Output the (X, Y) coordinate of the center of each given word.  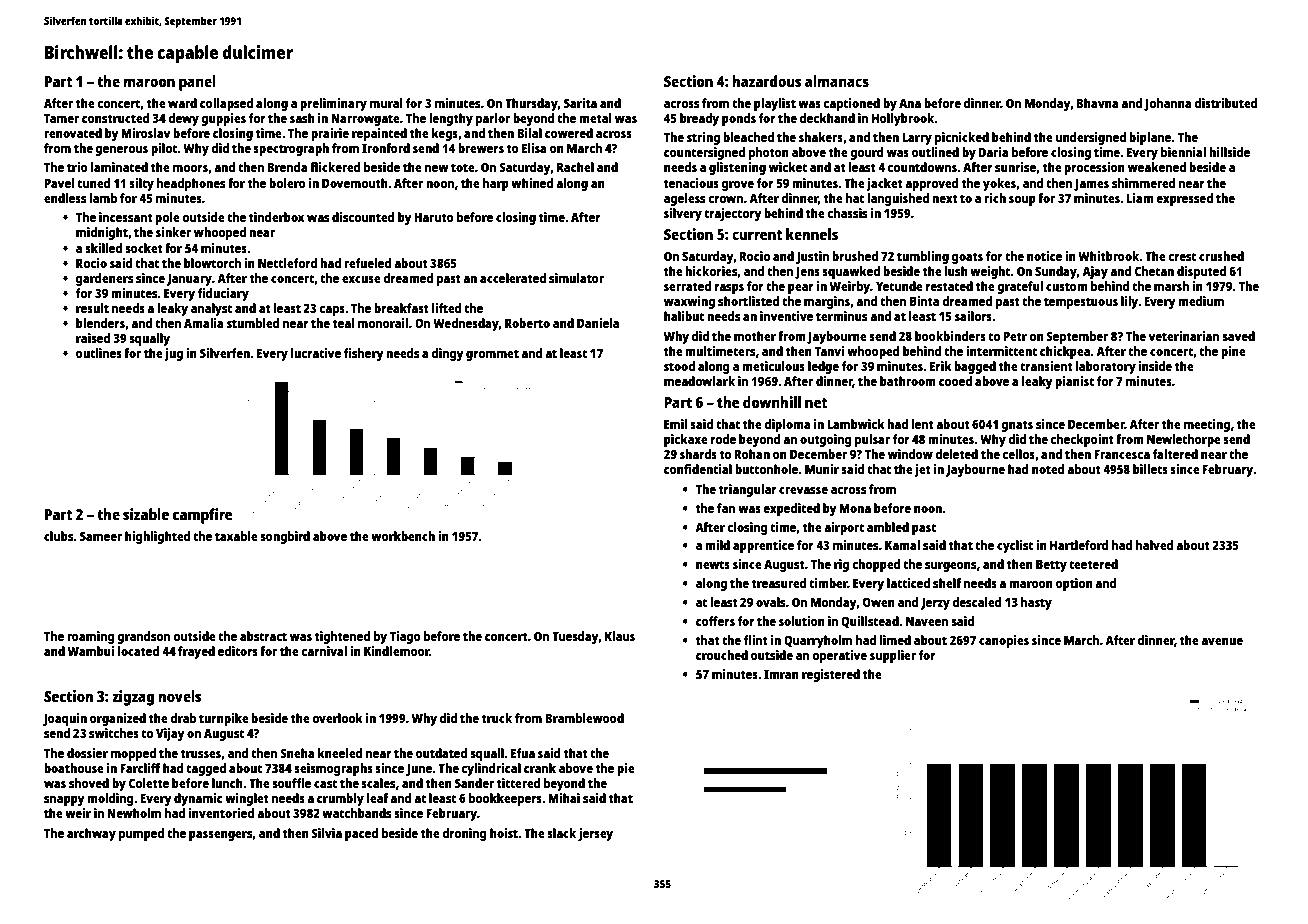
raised (93, 338)
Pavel (59, 183)
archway (91, 834)
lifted (446, 308)
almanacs (837, 81)
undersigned (1091, 138)
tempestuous (1081, 303)
